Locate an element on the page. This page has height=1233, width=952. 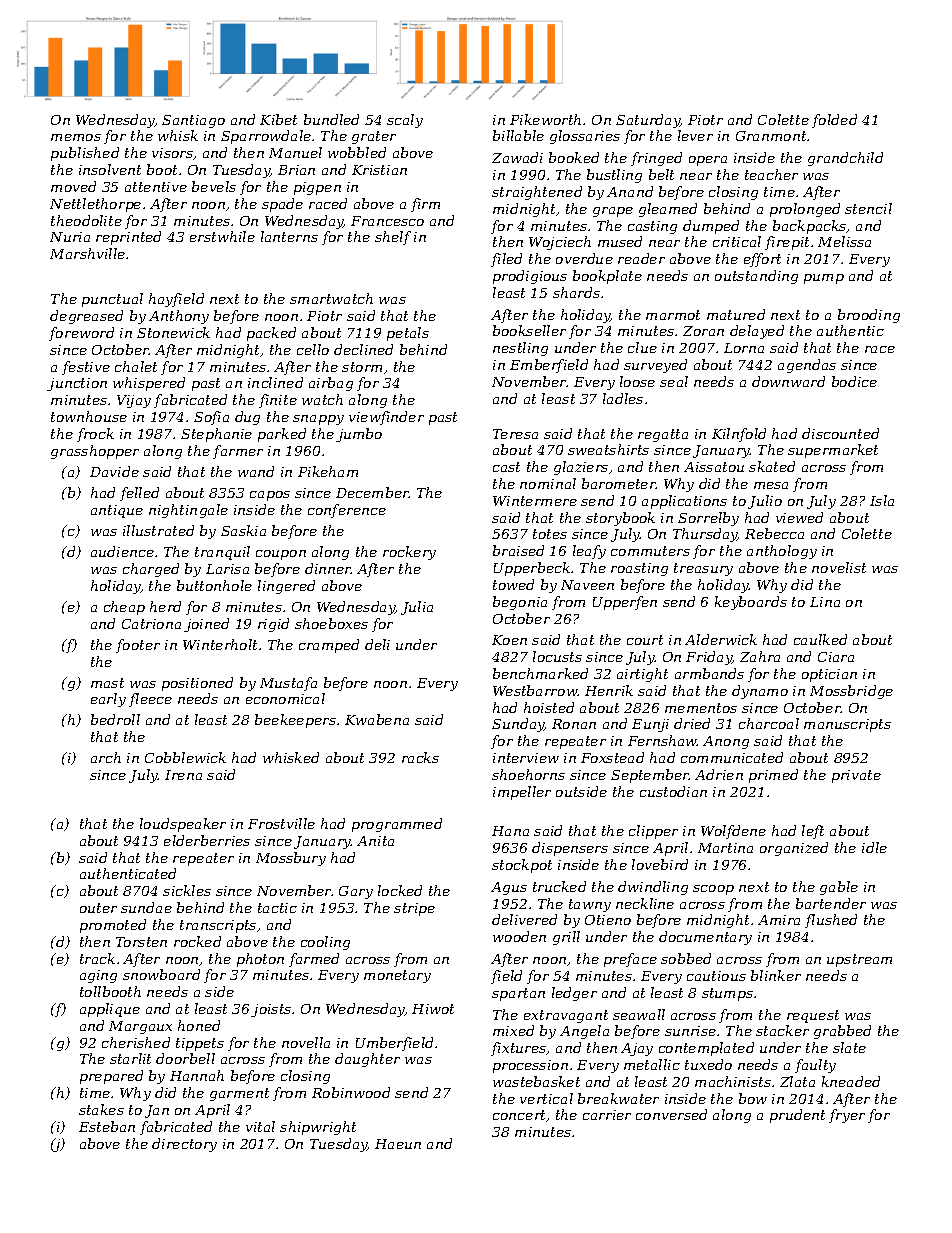
manuscripts is located at coordinates (847, 725).
